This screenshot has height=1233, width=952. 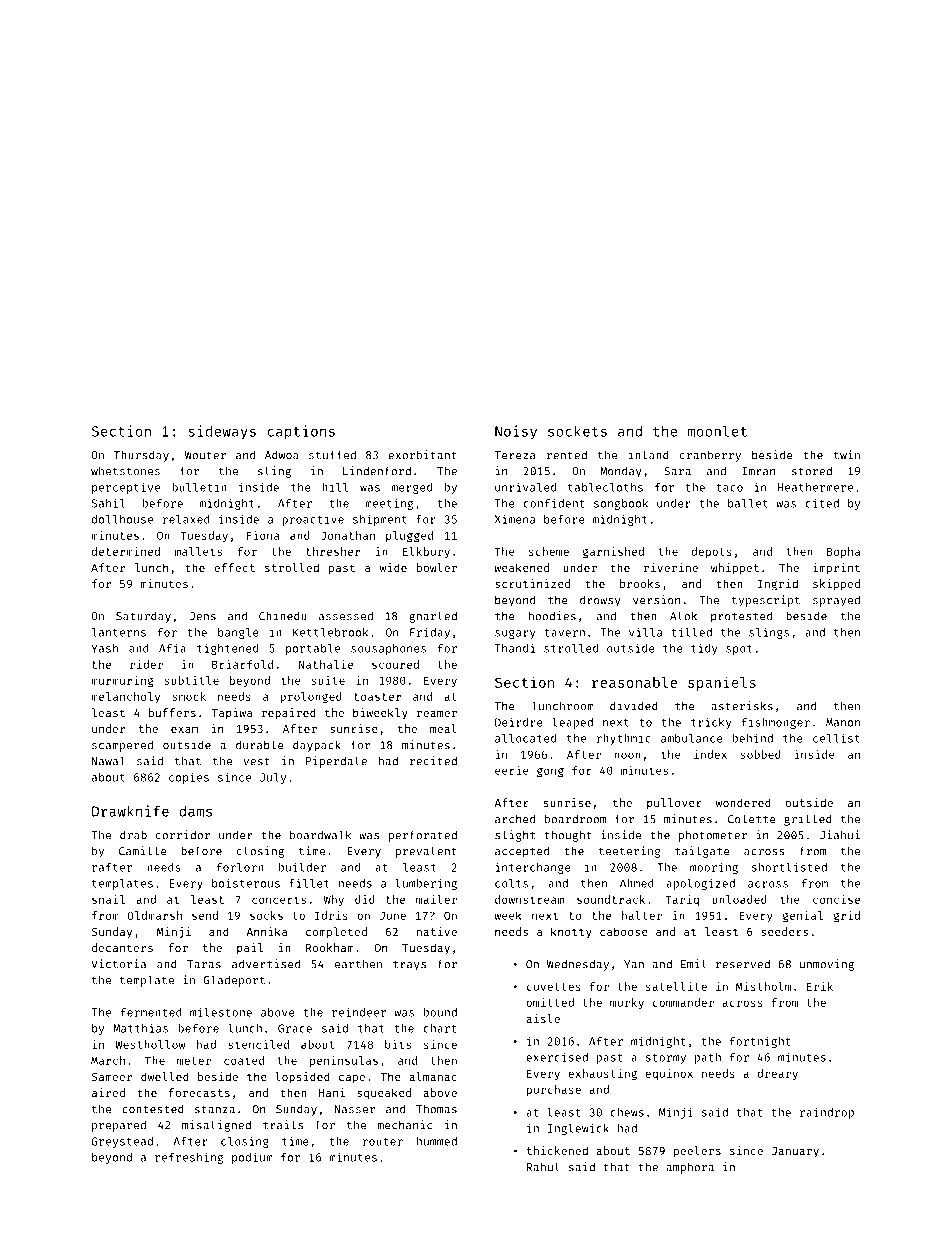 I want to click on boardwalk, so click(x=320, y=835).
